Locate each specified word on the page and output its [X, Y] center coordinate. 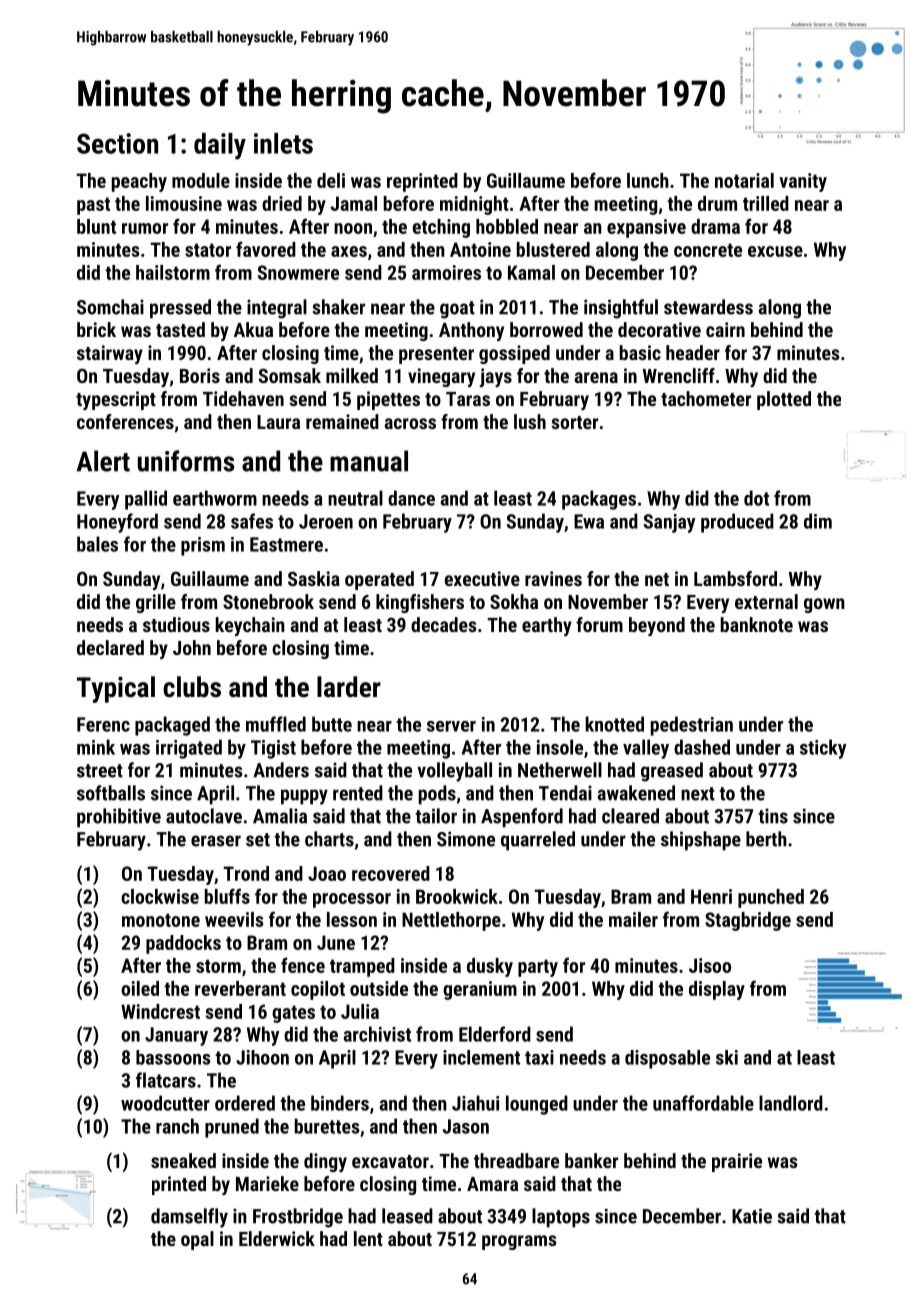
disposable [667, 1059]
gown [824, 605]
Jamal [354, 203]
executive [482, 578]
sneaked [183, 1160]
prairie [737, 1162]
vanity [803, 182]
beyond [657, 626]
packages [599, 500]
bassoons [173, 1057]
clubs [192, 687]
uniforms [186, 461]
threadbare [516, 1160]
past [93, 206]
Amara [492, 1184]
